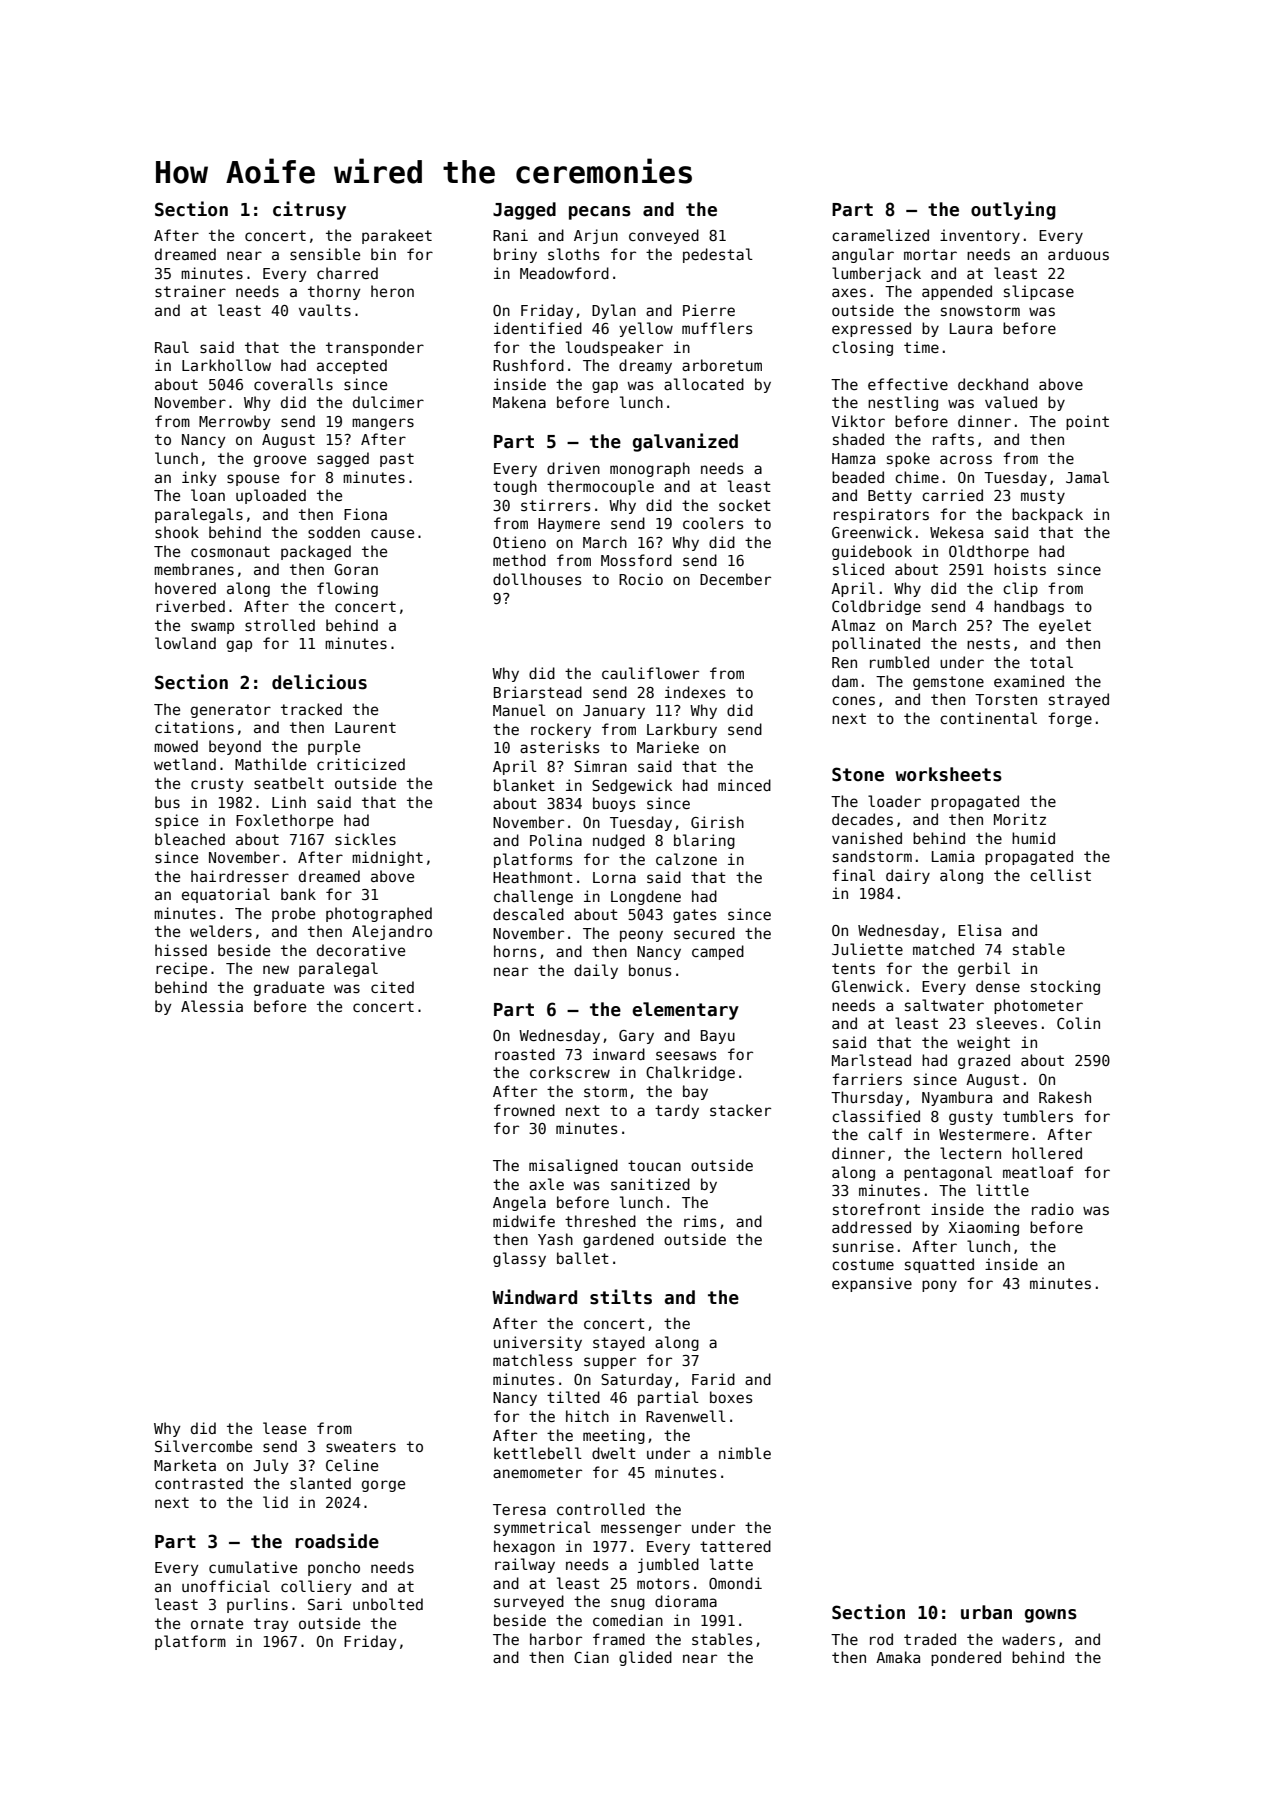 The height and width of the screenshot is (1799, 1272). Describe the element at coordinates (1033, 838) in the screenshot. I see `humid` at that location.
